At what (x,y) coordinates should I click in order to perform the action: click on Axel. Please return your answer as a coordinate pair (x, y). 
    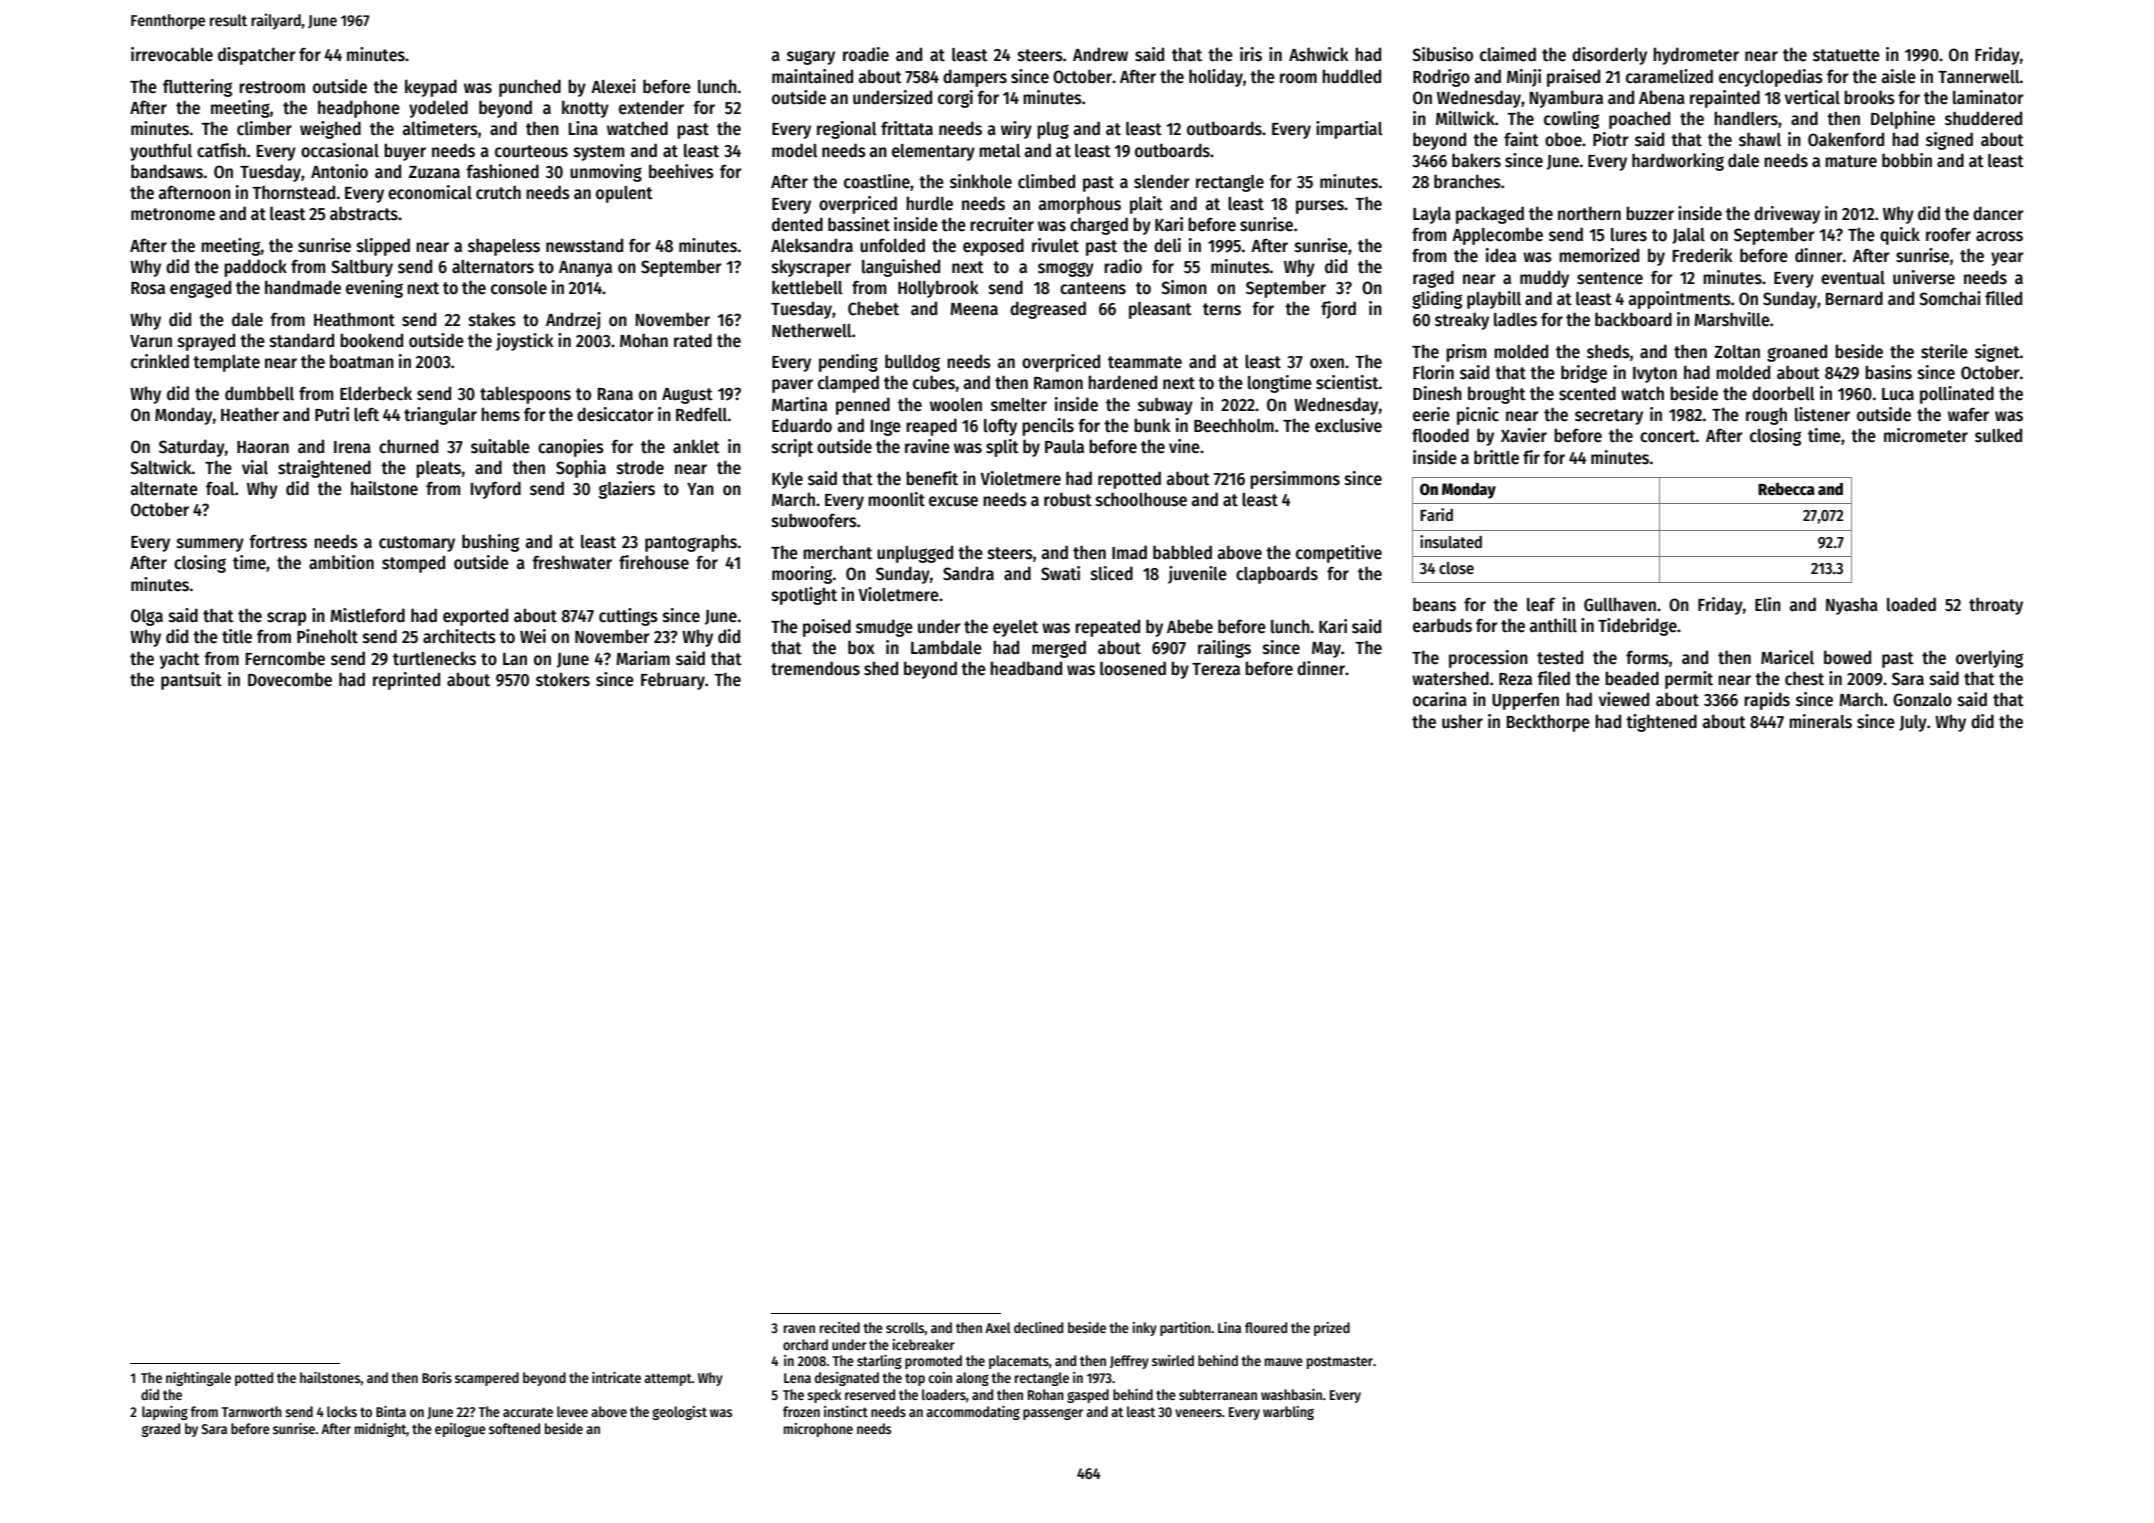
    Looking at the image, I should click on (998, 1327).
